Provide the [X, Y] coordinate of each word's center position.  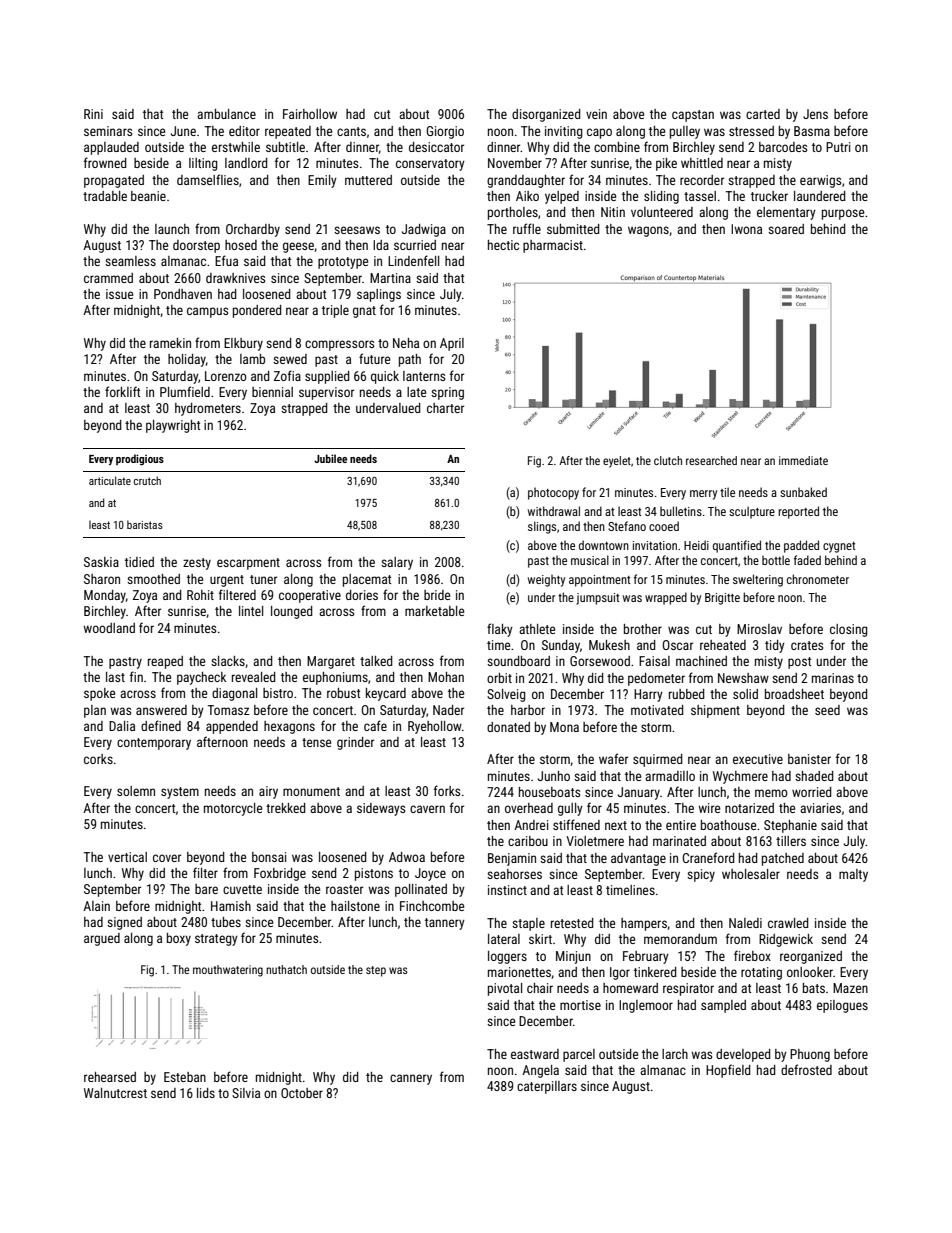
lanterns [424, 376]
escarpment [248, 564]
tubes [226, 922]
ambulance [226, 114]
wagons [648, 231]
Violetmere [595, 841]
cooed [664, 526]
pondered [257, 311]
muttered [368, 180]
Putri [838, 147]
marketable [434, 611]
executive [758, 759]
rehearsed [110, 1077]
